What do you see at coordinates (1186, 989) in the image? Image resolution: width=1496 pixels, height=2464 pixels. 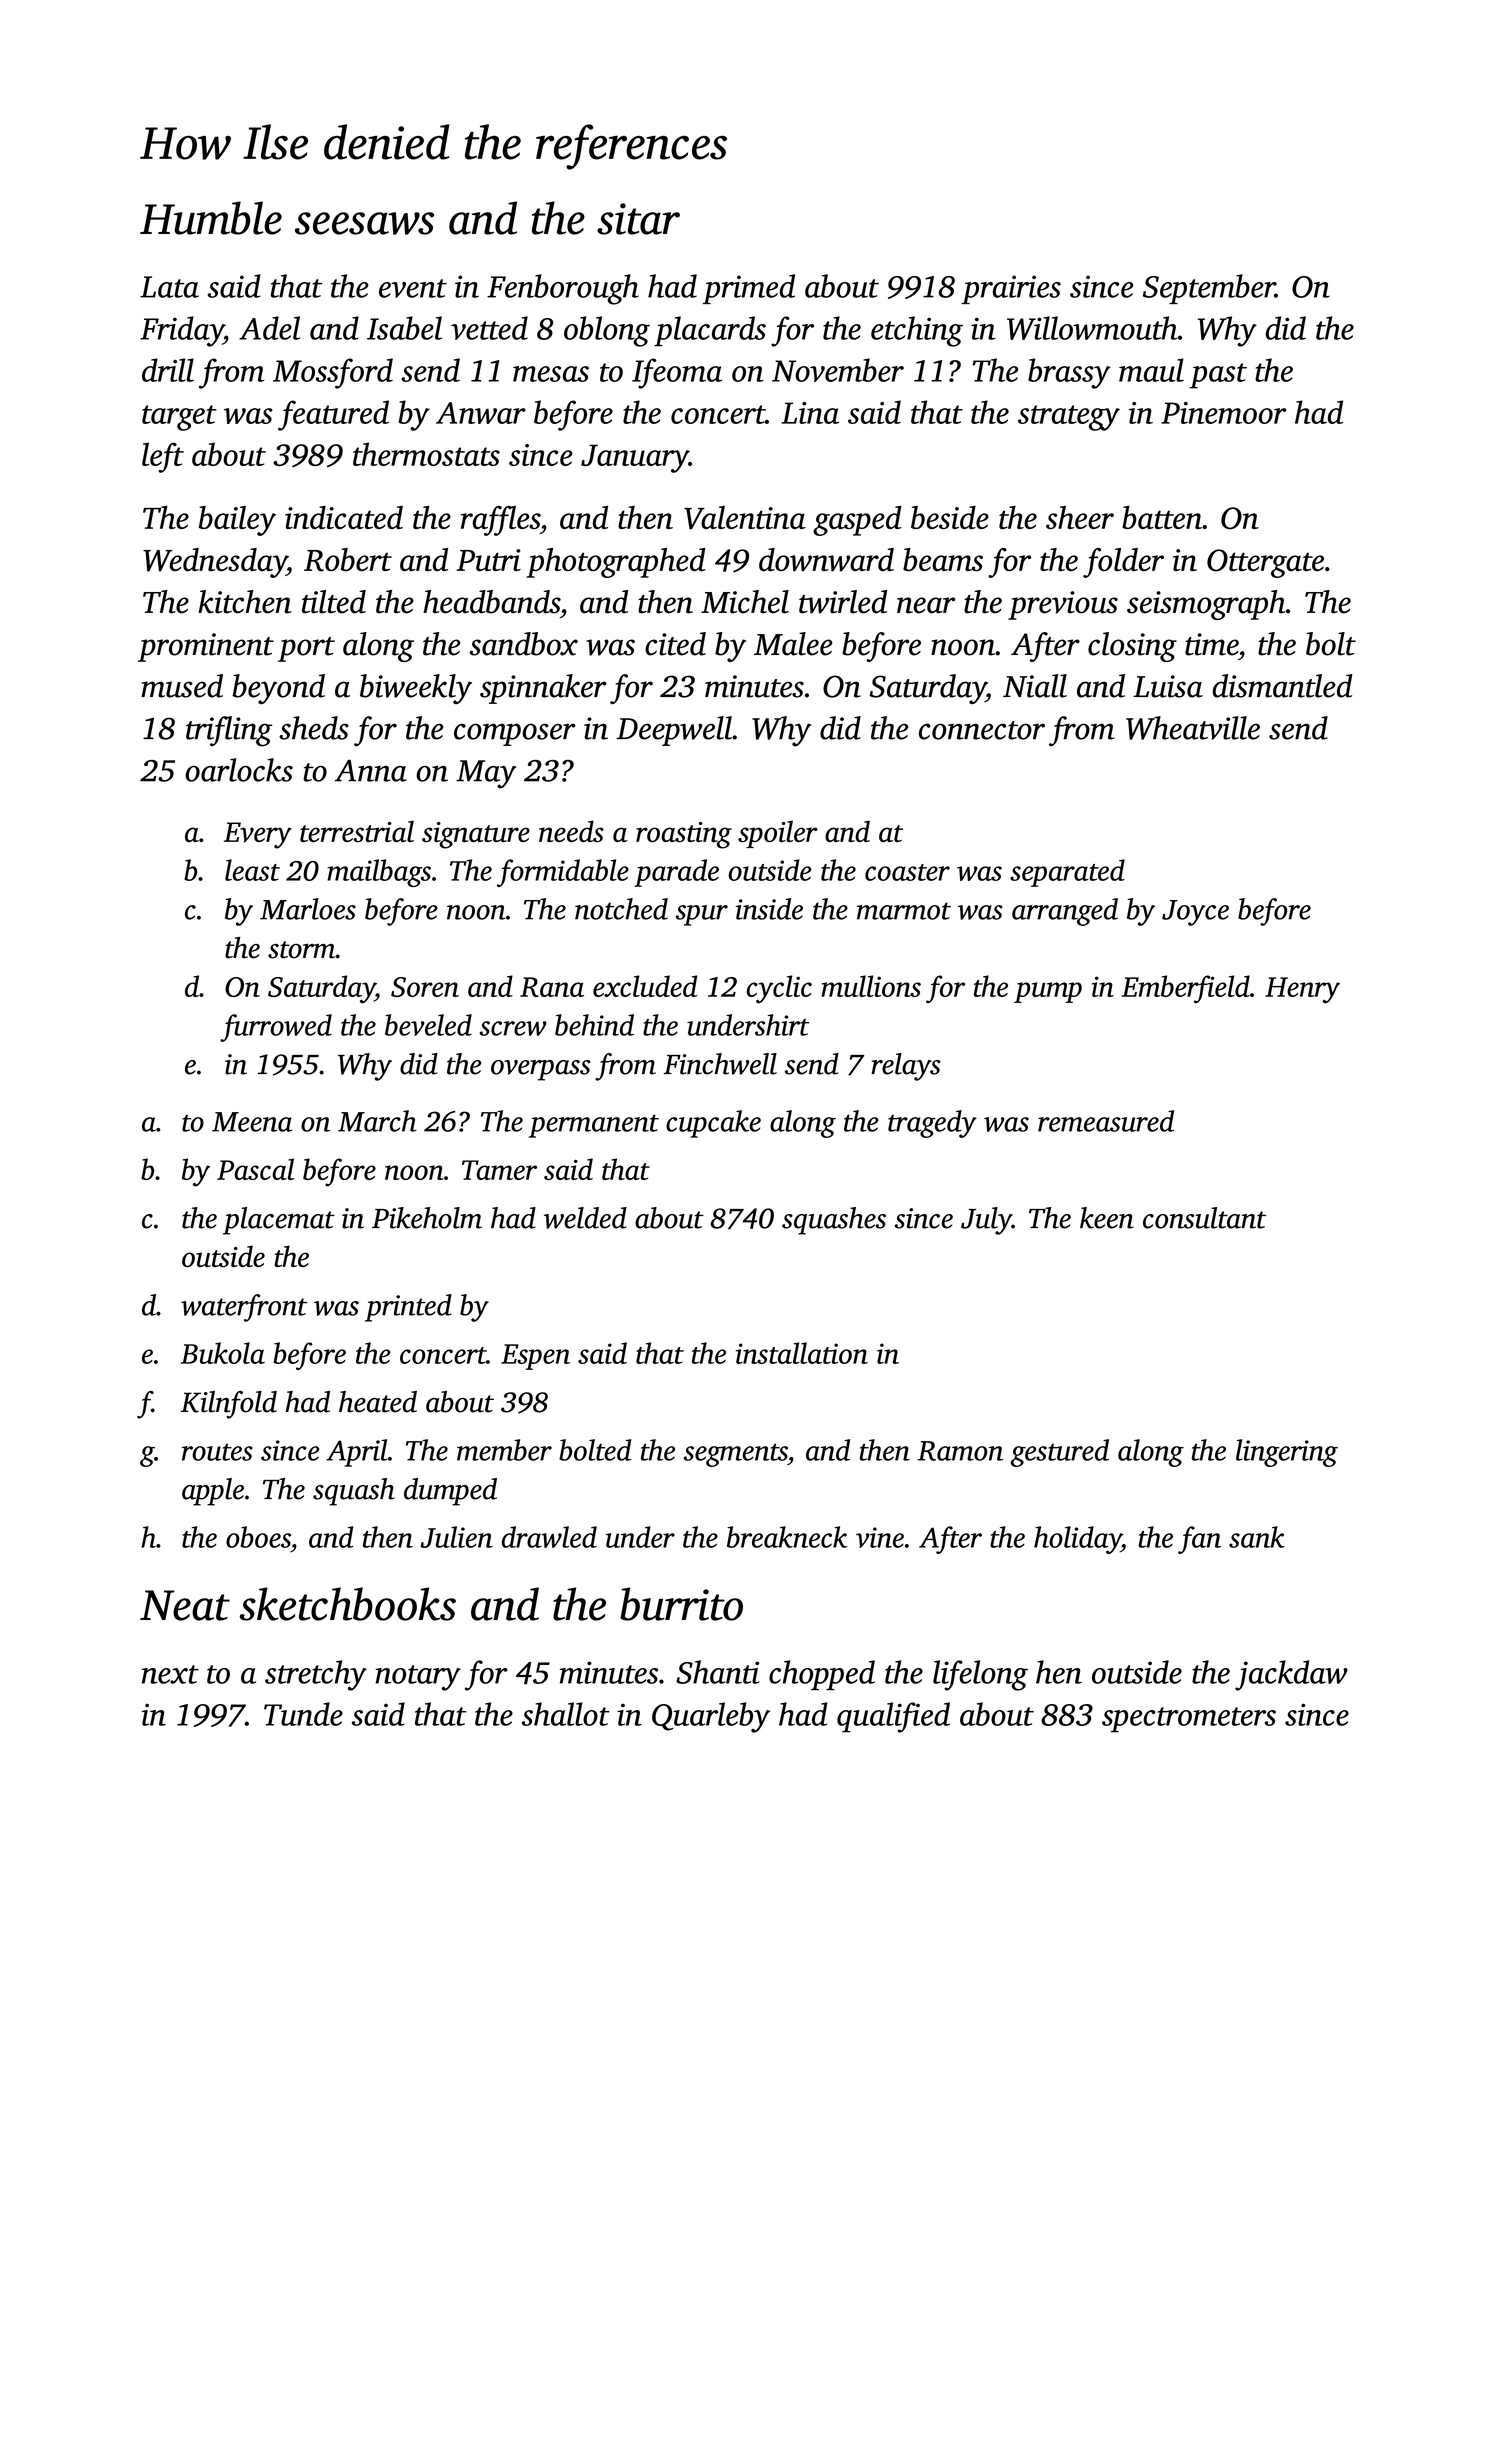 I see `Emberfield` at bounding box center [1186, 989].
